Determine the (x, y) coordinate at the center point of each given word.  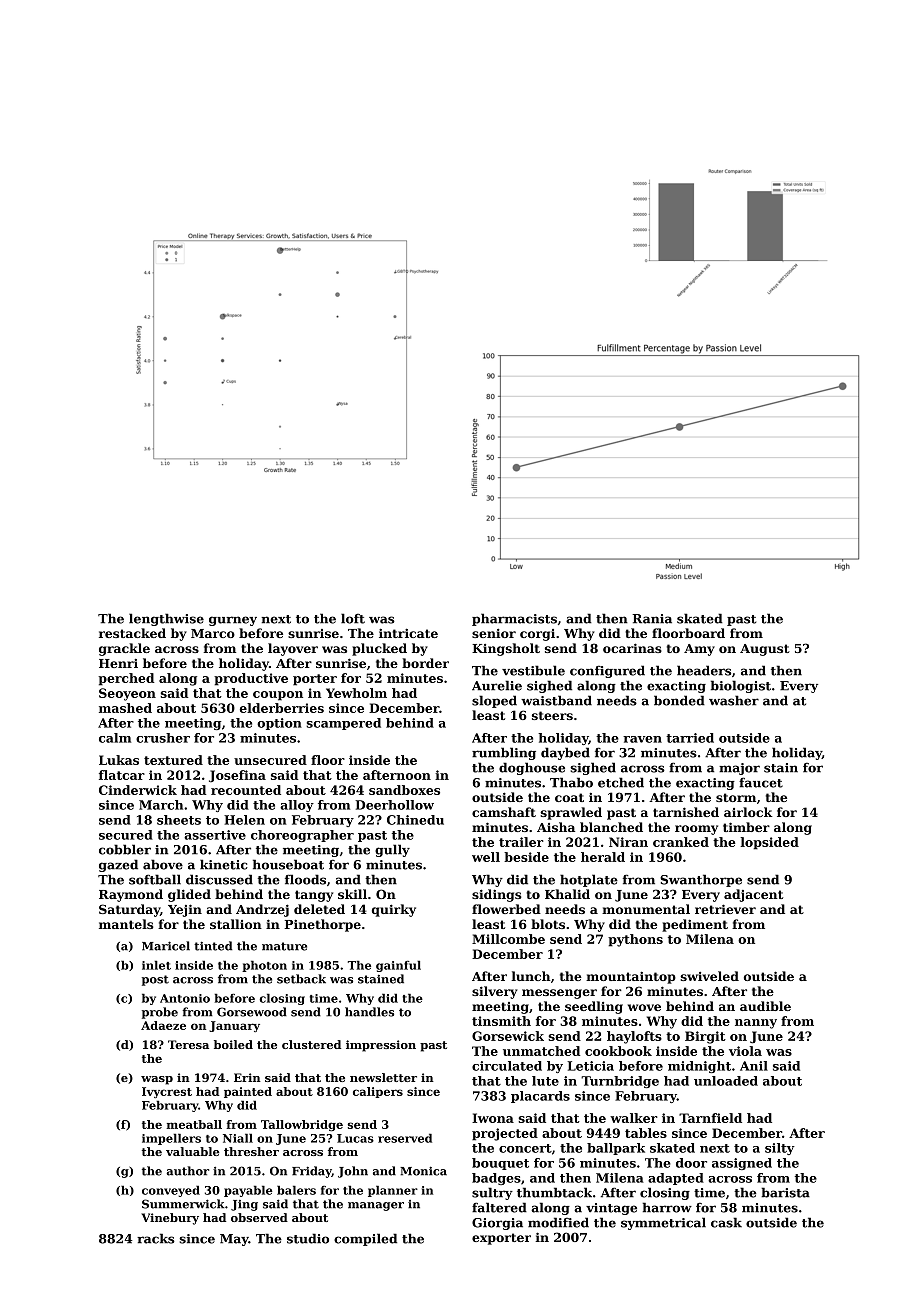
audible (765, 1006)
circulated (507, 1066)
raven (642, 739)
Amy (699, 650)
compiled (365, 1239)
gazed (118, 865)
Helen (244, 820)
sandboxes (404, 790)
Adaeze (163, 1025)
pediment (695, 925)
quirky (394, 910)
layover (293, 649)
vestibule (533, 670)
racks (156, 1238)
